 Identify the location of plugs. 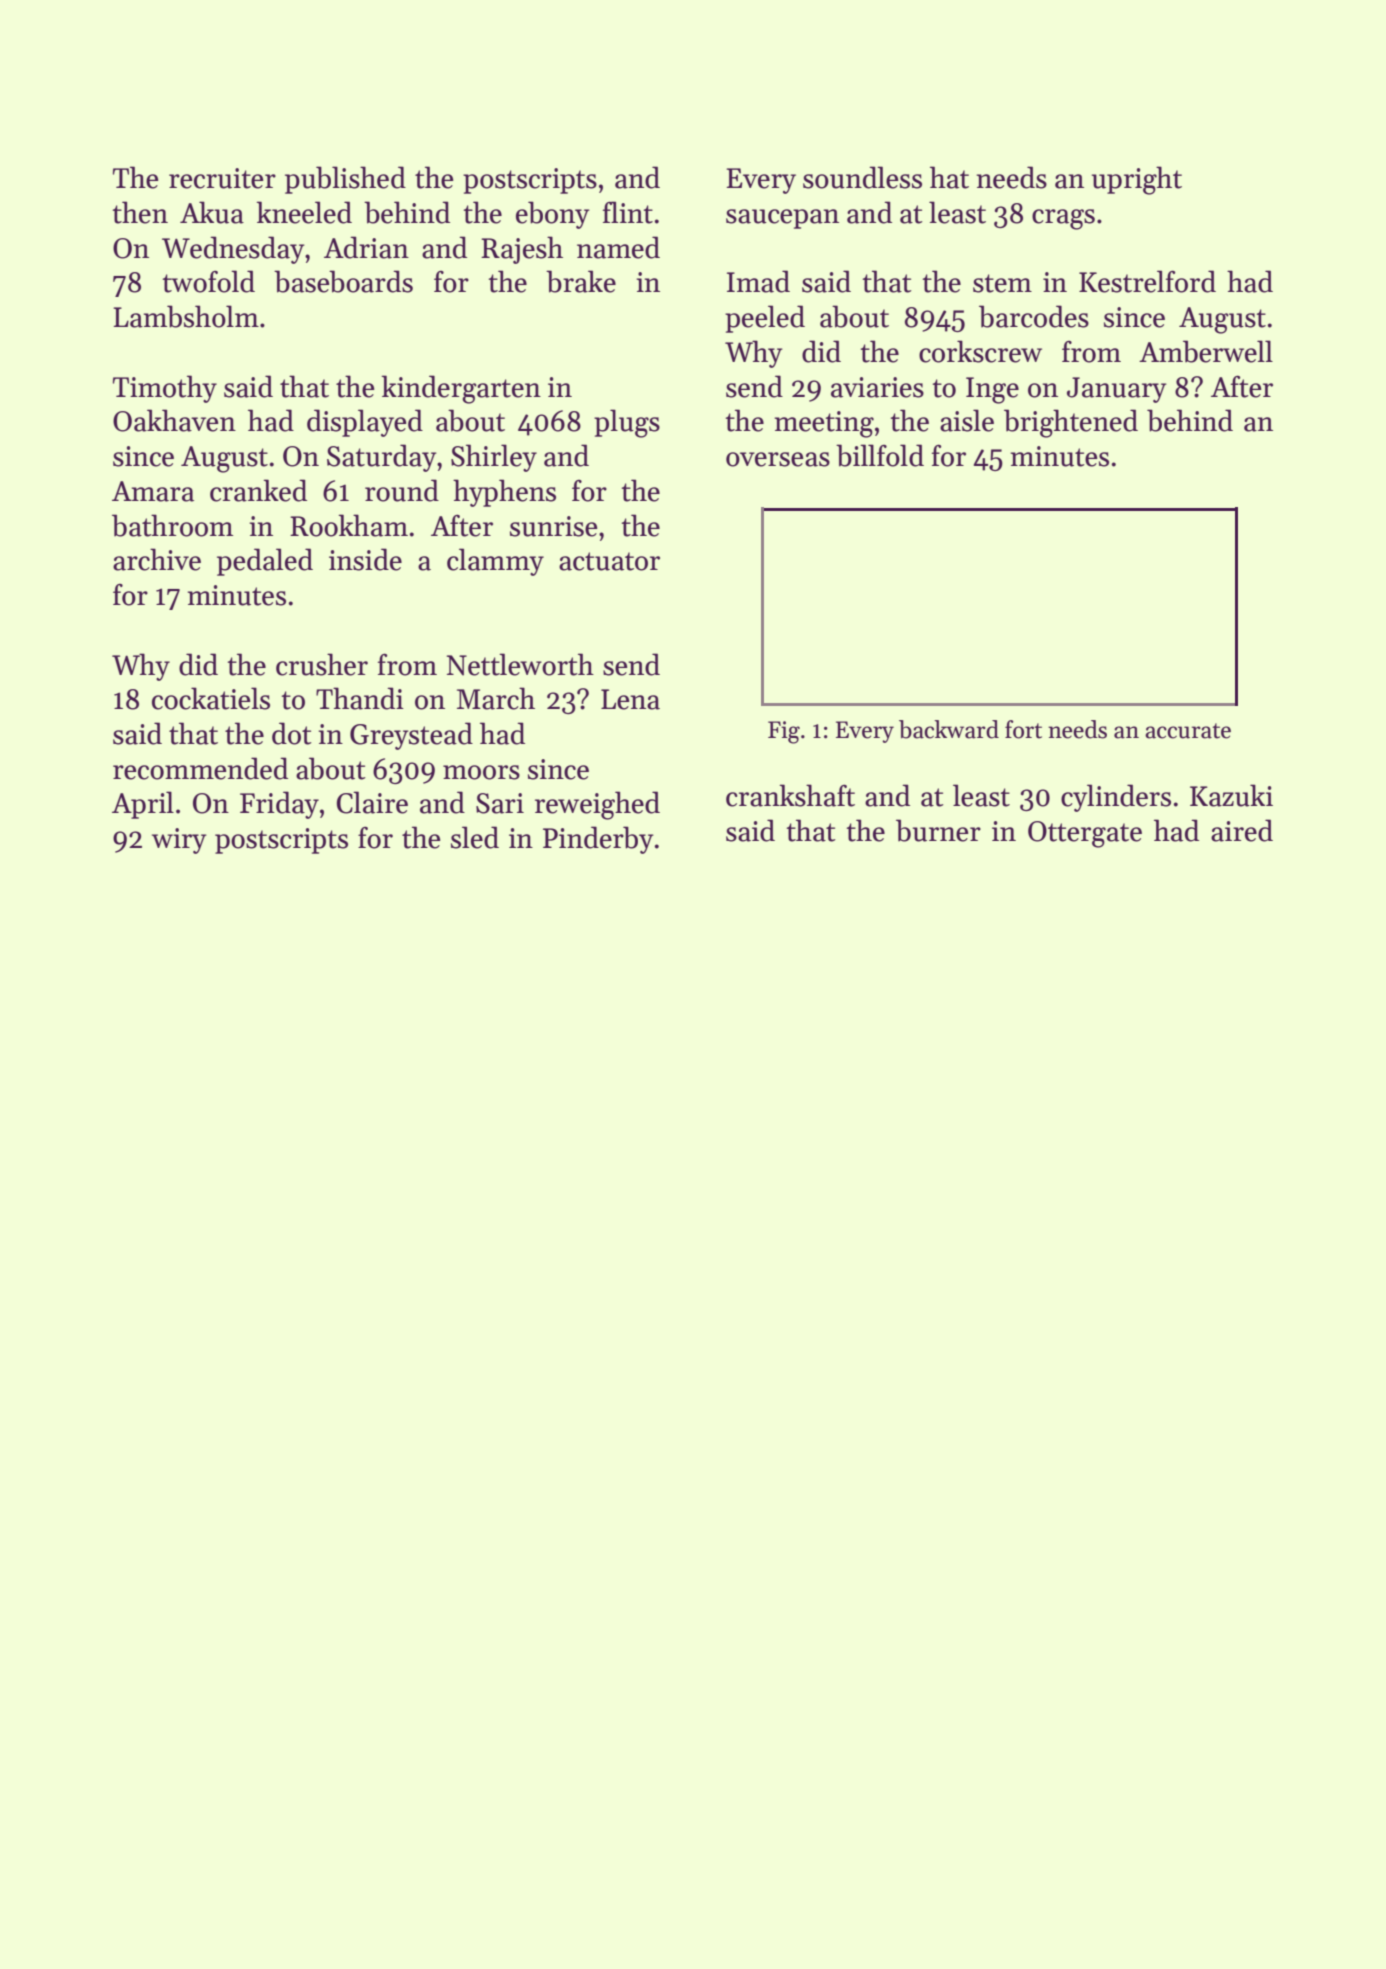
(627, 423).
